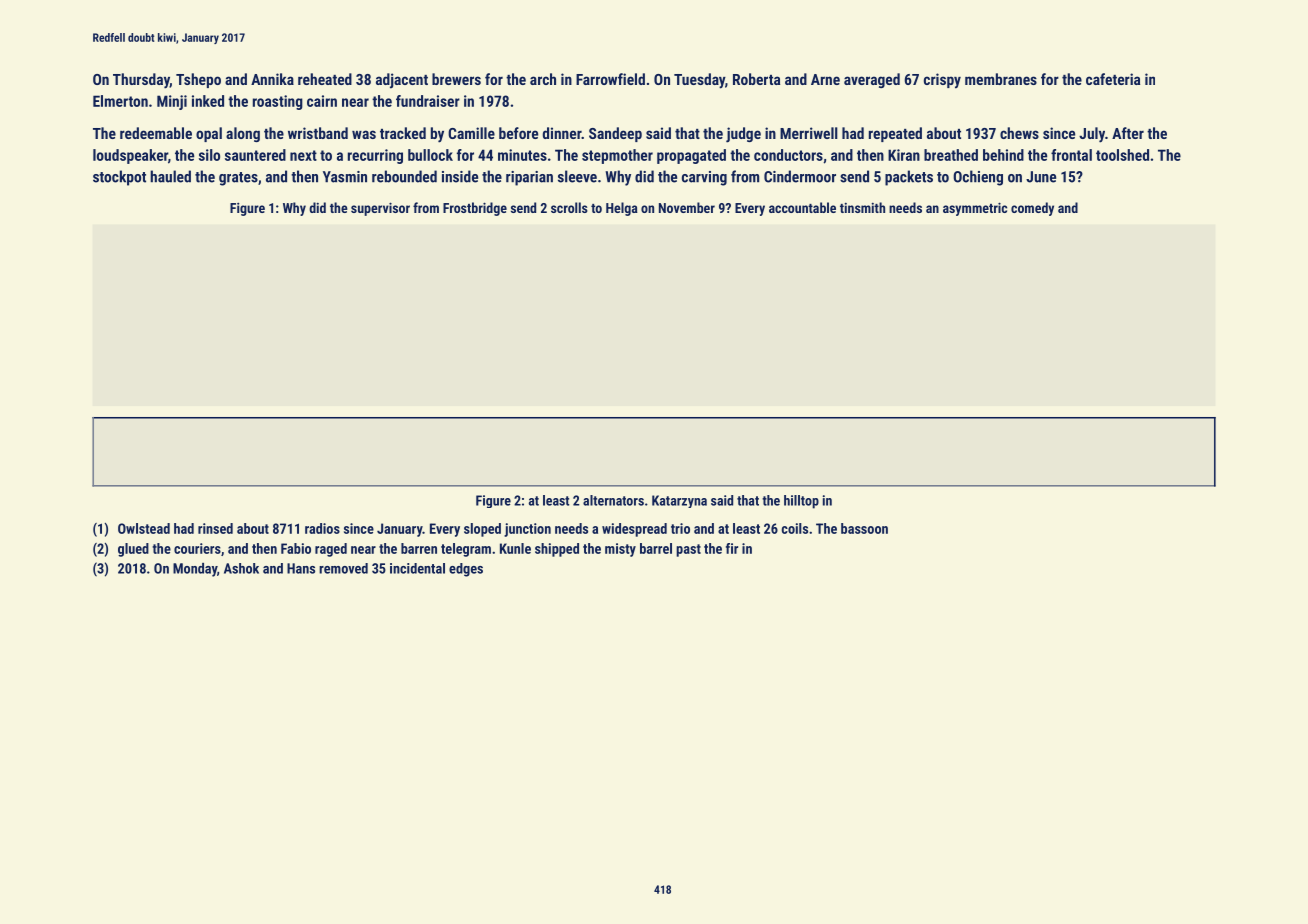 The height and width of the screenshot is (924, 1308). Describe the element at coordinates (322, 528) in the screenshot. I see `radios` at that location.
